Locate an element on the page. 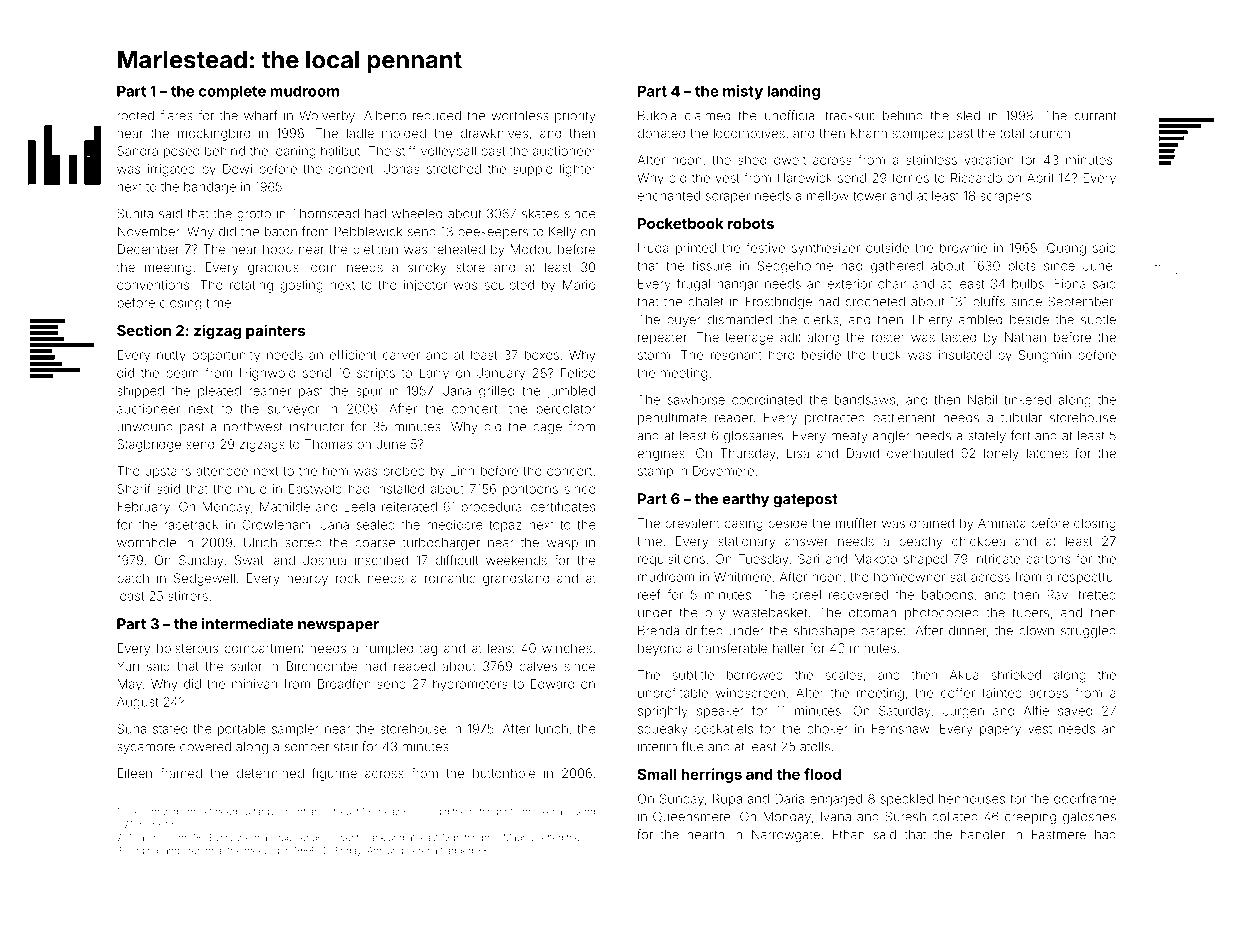 The image size is (1233, 952). recovered is located at coordinates (858, 595).
